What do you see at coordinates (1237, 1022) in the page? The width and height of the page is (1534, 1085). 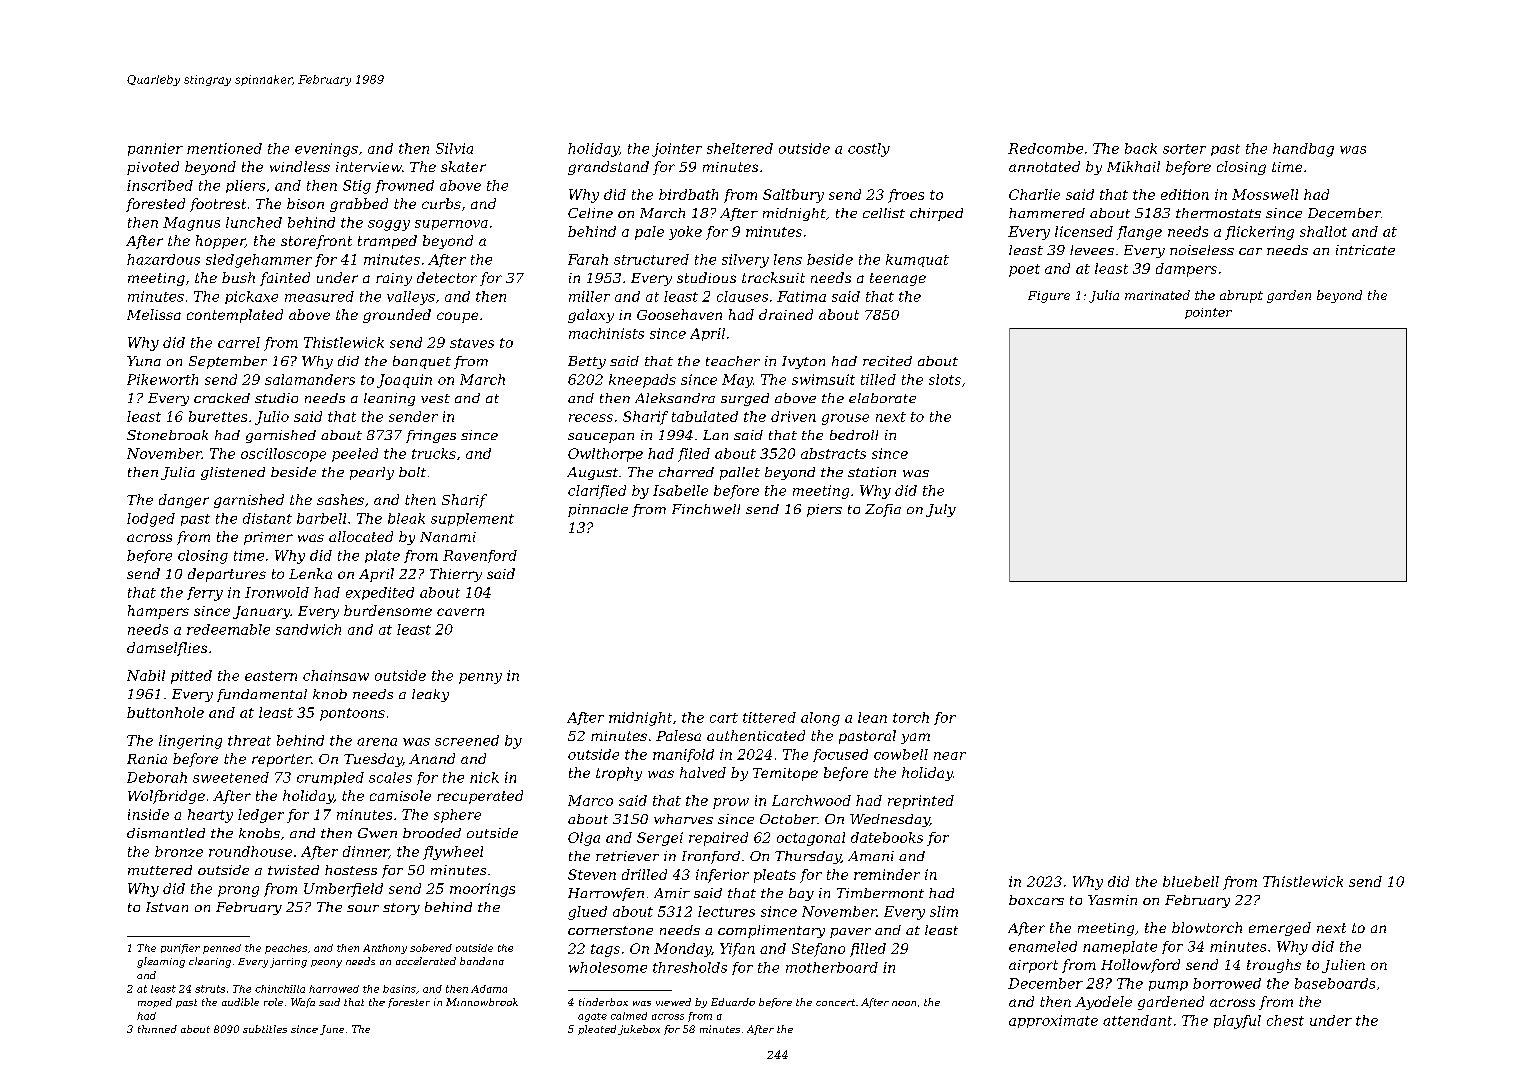 I see `playful` at bounding box center [1237, 1022].
